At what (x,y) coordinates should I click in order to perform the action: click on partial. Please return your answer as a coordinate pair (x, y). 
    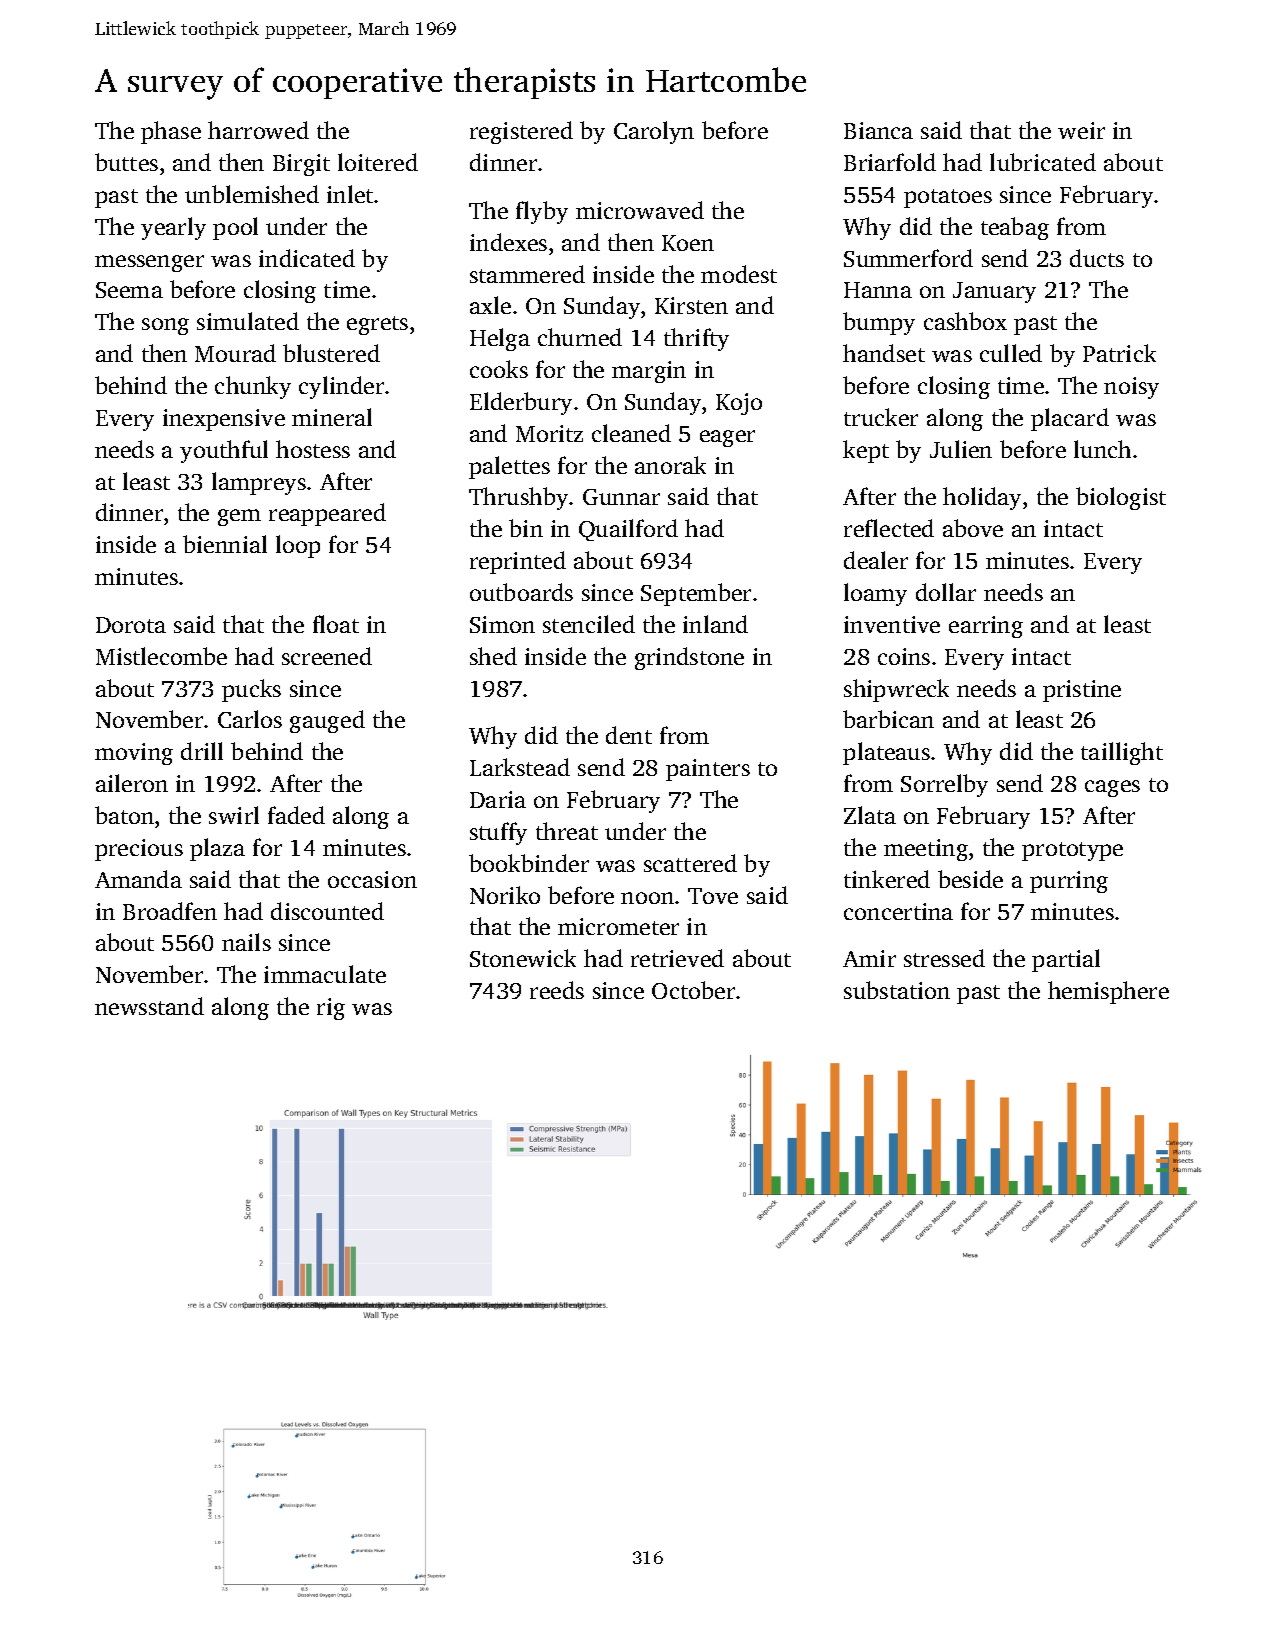
    Looking at the image, I should click on (1066, 960).
